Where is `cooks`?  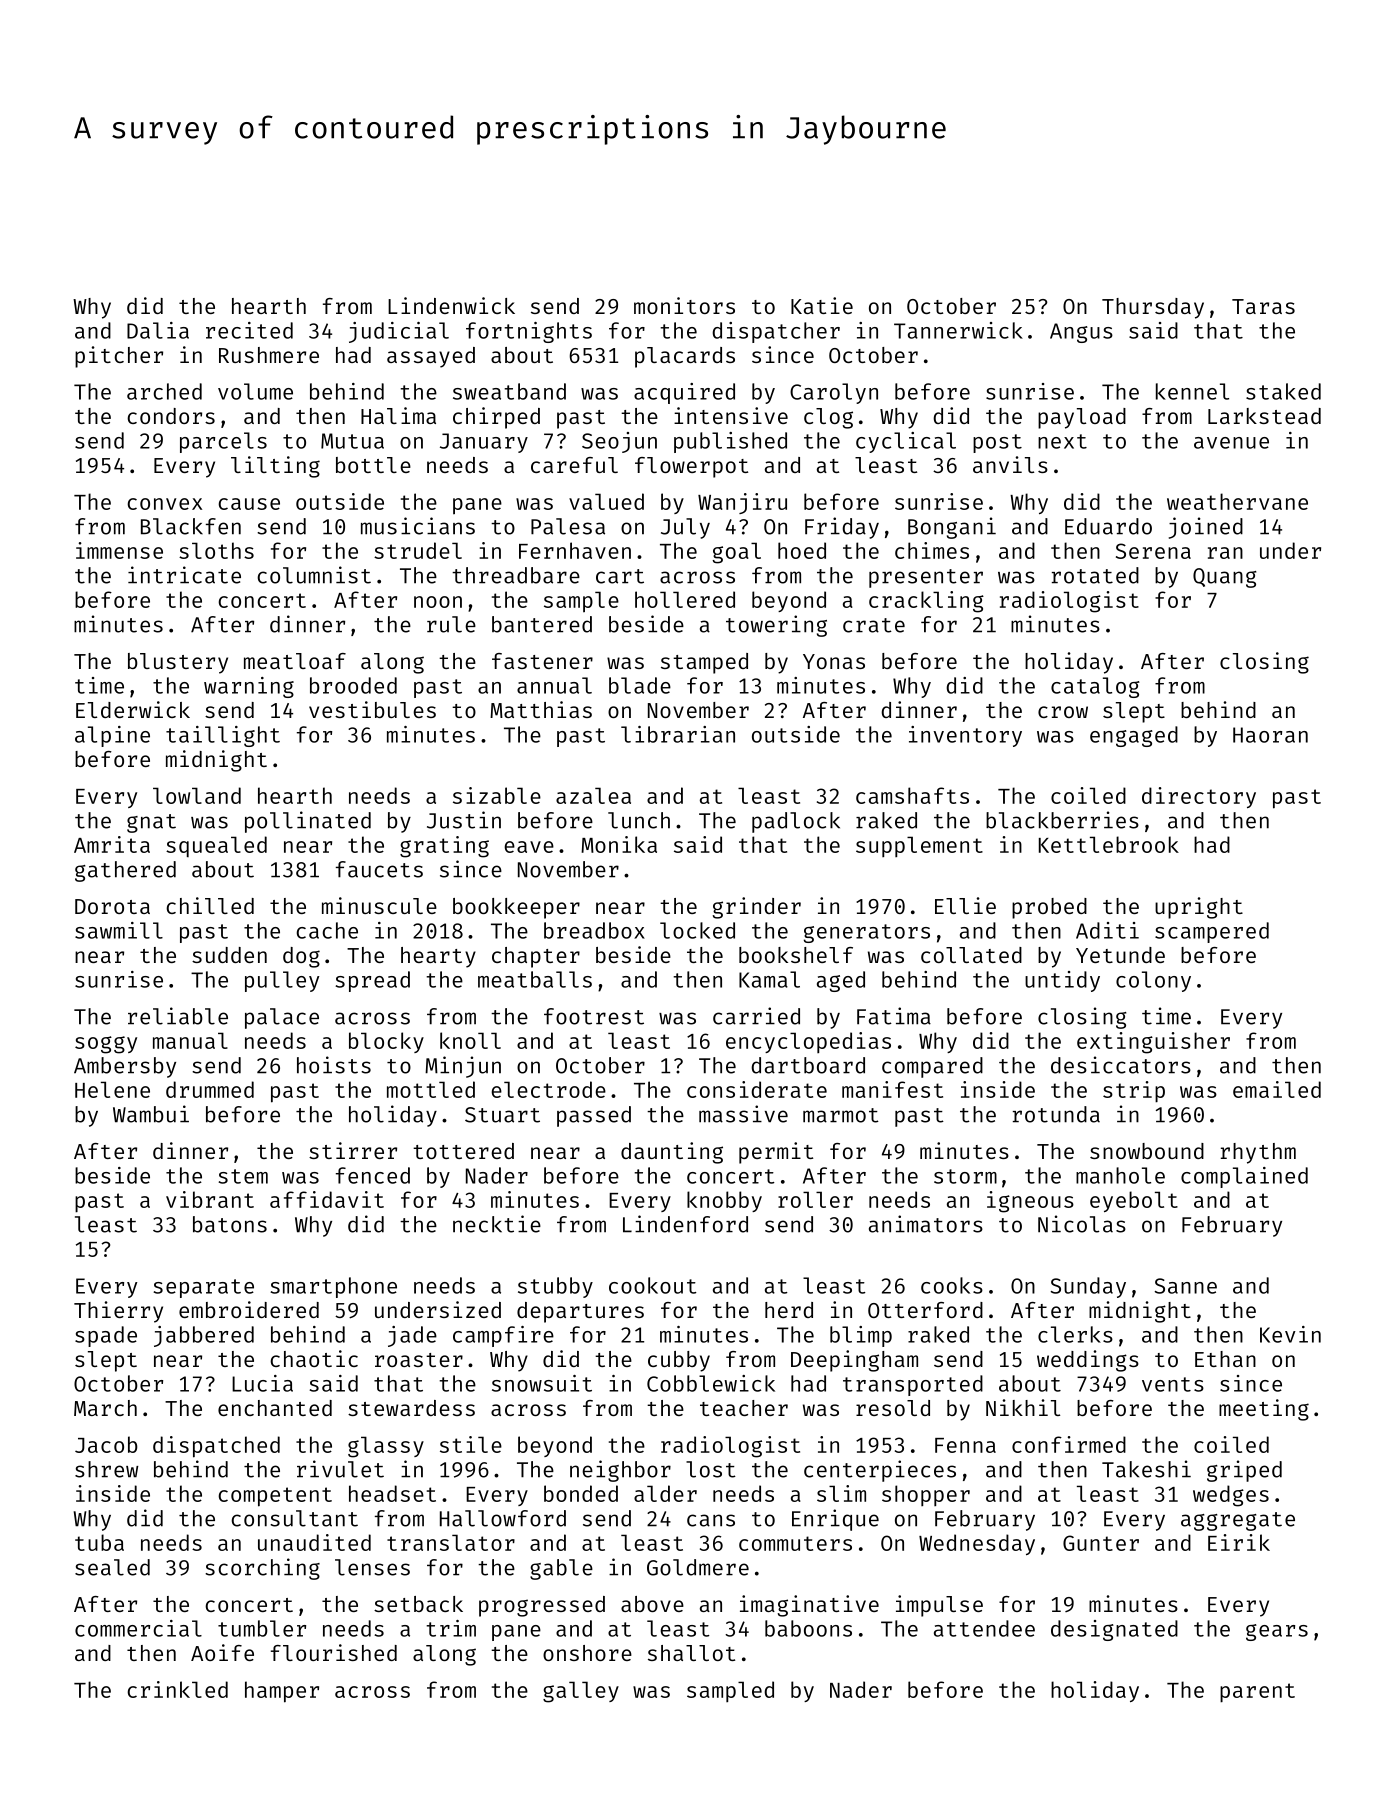 cooks is located at coordinates (952, 1285).
